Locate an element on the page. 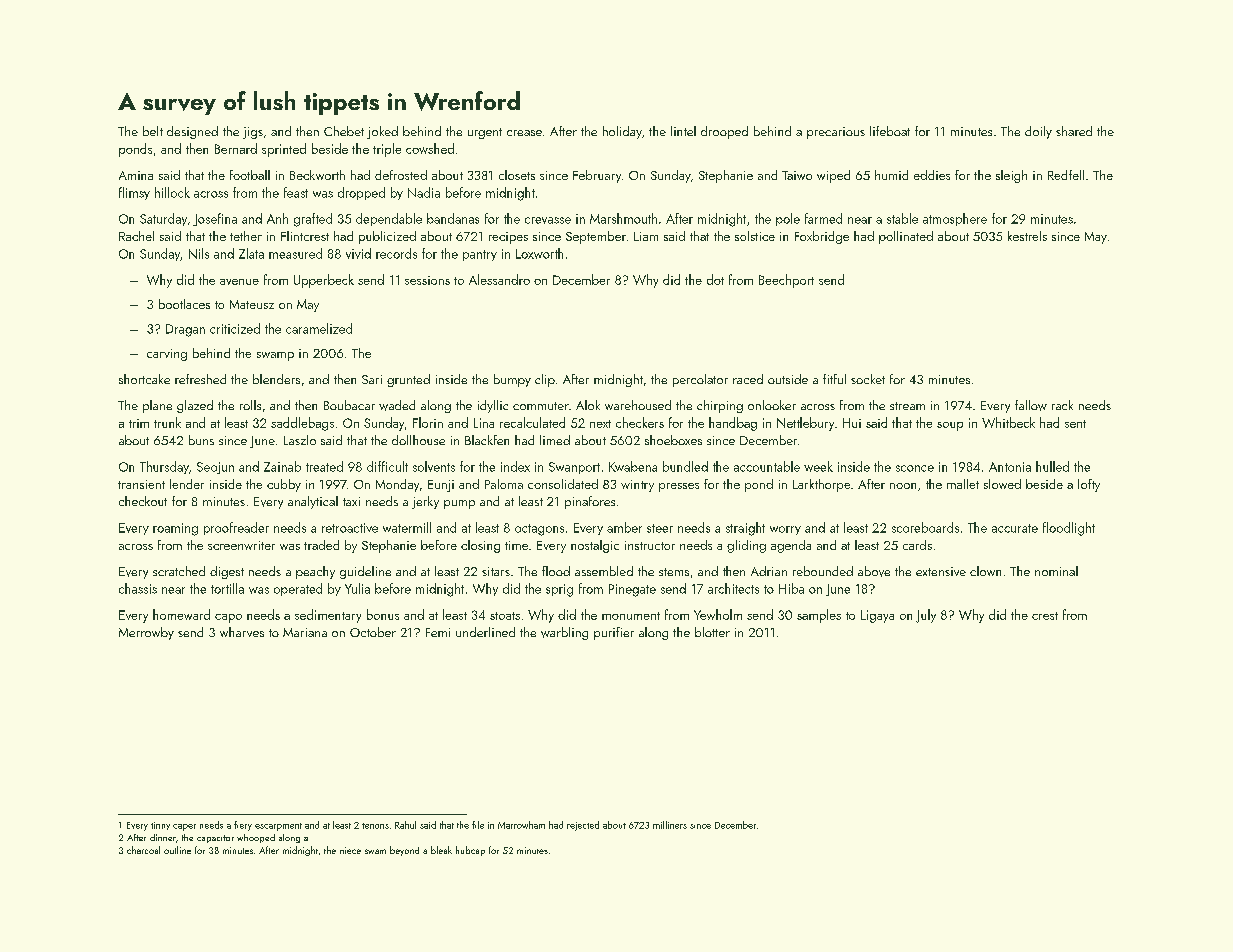  purifier is located at coordinates (614, 633).
